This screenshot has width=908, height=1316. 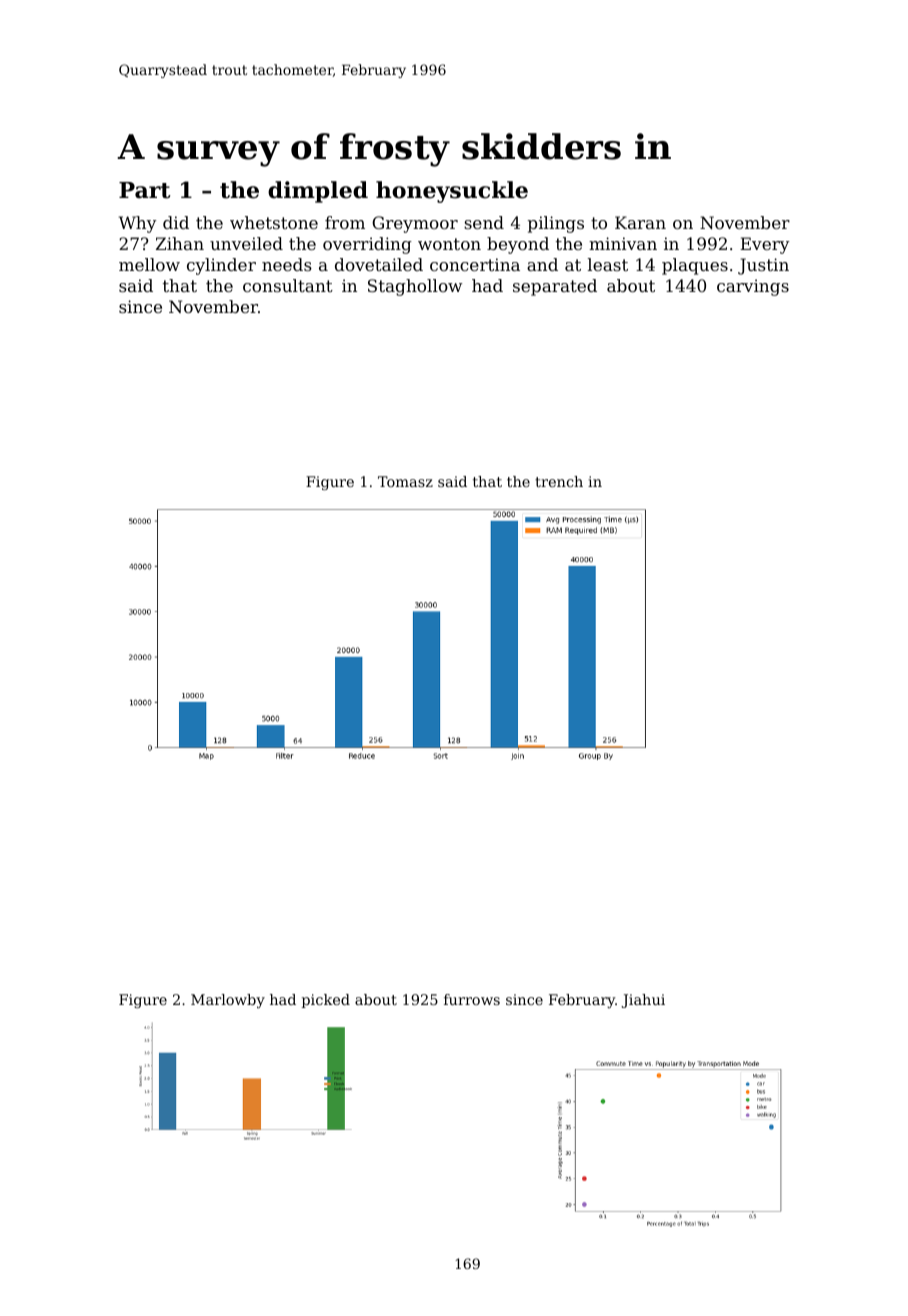 What do you see at coordinates (555, 287) in the screenshot?
I see `separated` at bounding box center [555, 287].
